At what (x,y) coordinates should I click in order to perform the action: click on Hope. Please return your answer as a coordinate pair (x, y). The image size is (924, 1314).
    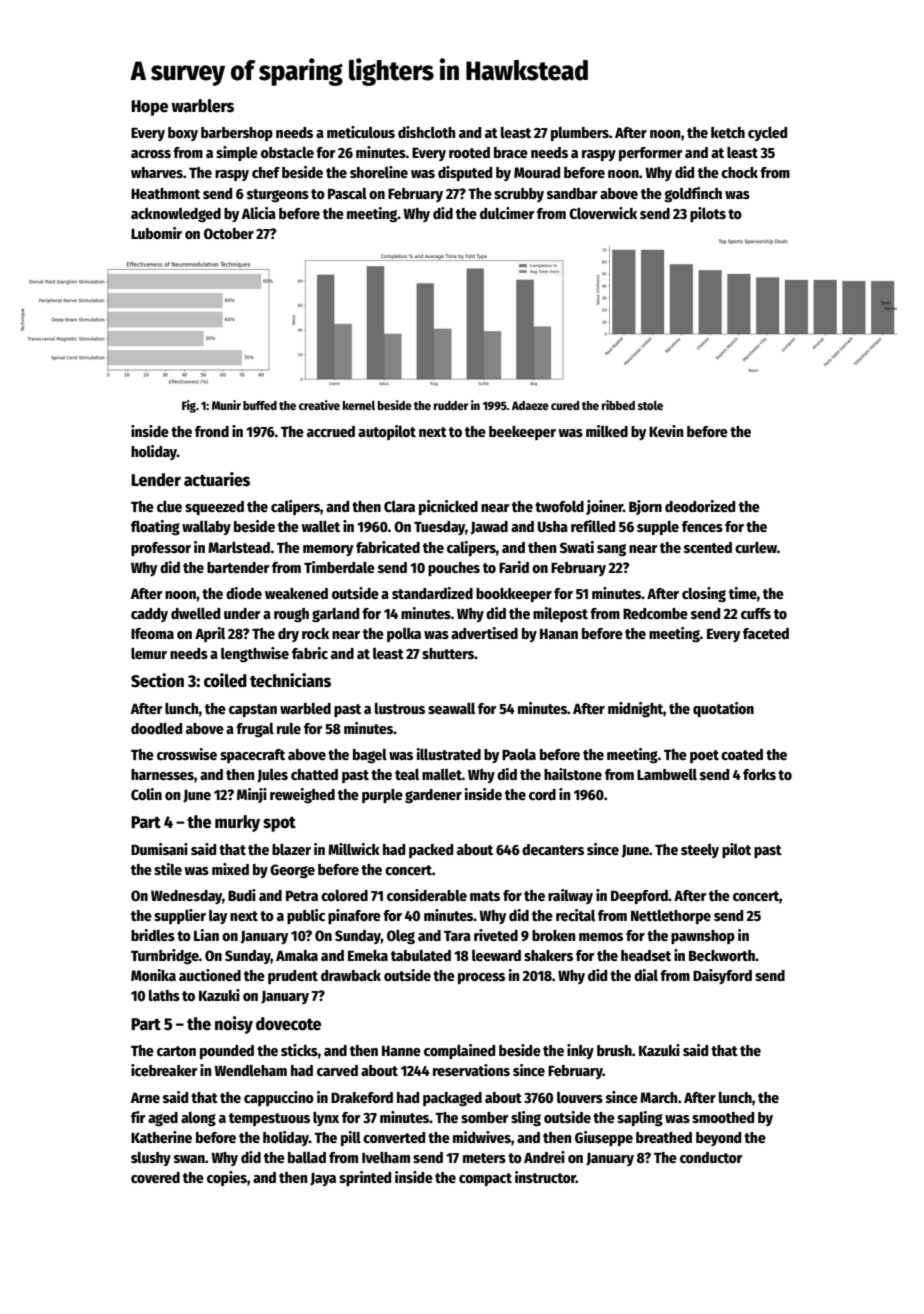
    Looking at the image, I should click on (149, 108).
